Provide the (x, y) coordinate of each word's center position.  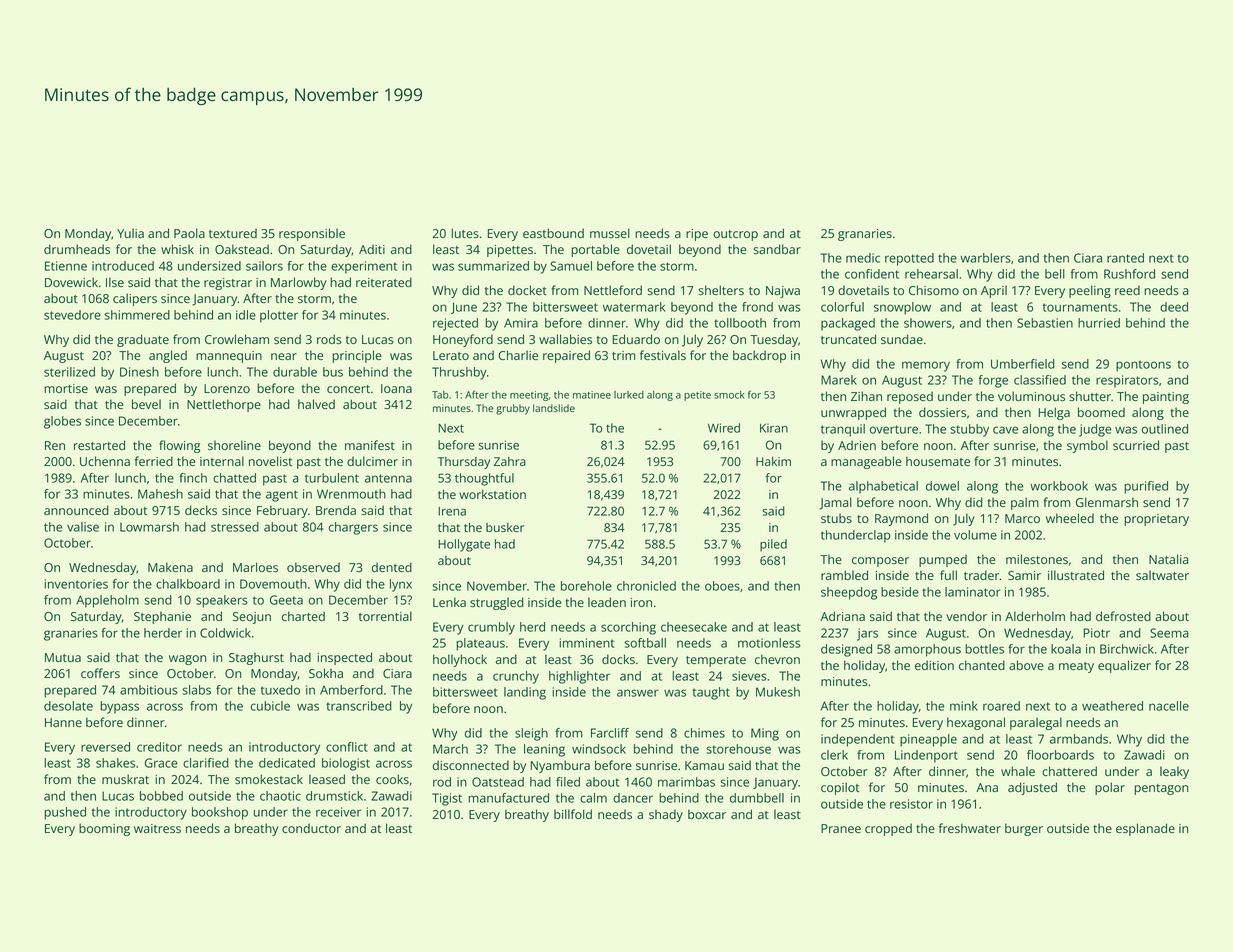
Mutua (63, 657)
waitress (157, 828)
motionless (769, 643)
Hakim (773, 461)
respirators (1127, 381)
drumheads (77, 249)
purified (1146, 487)
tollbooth (740, 323)
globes (62, 422)
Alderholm (1035, 616)
